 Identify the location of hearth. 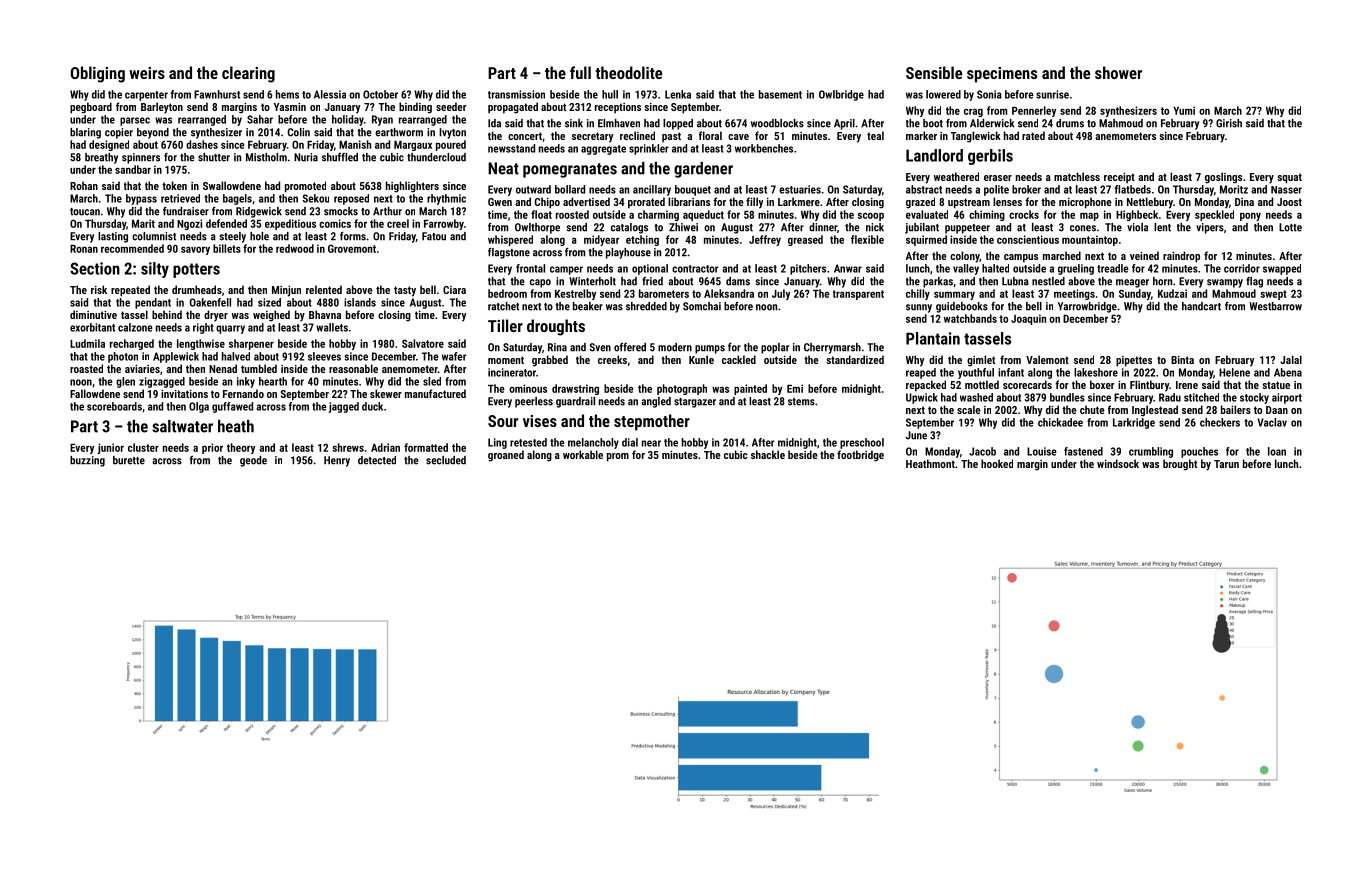
(273, 381).
